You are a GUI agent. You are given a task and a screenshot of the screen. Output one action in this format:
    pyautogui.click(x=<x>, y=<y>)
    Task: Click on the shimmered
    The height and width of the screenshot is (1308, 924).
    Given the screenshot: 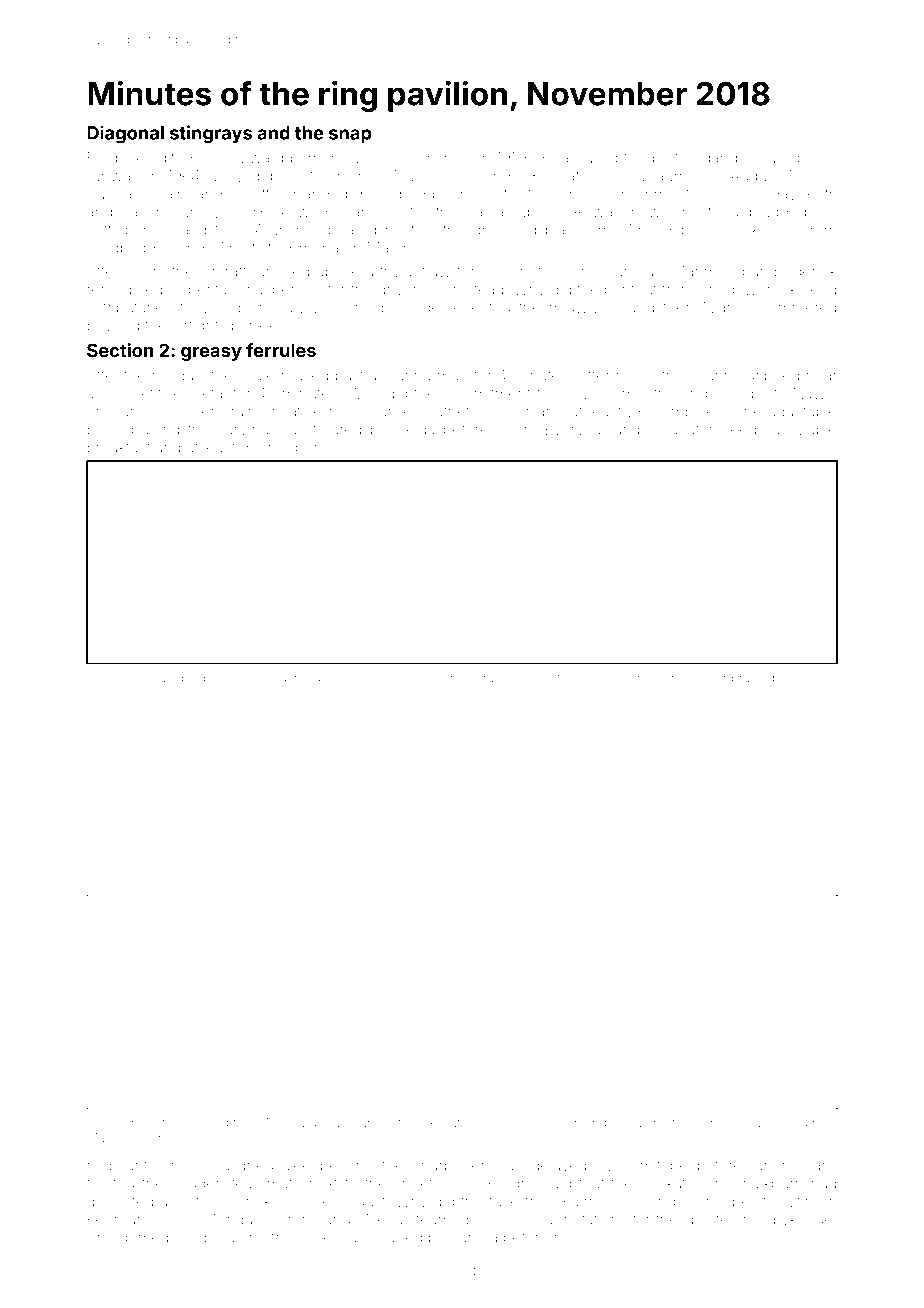 What is the action you would take?
    pyautogui.click(x=797, y=307)
